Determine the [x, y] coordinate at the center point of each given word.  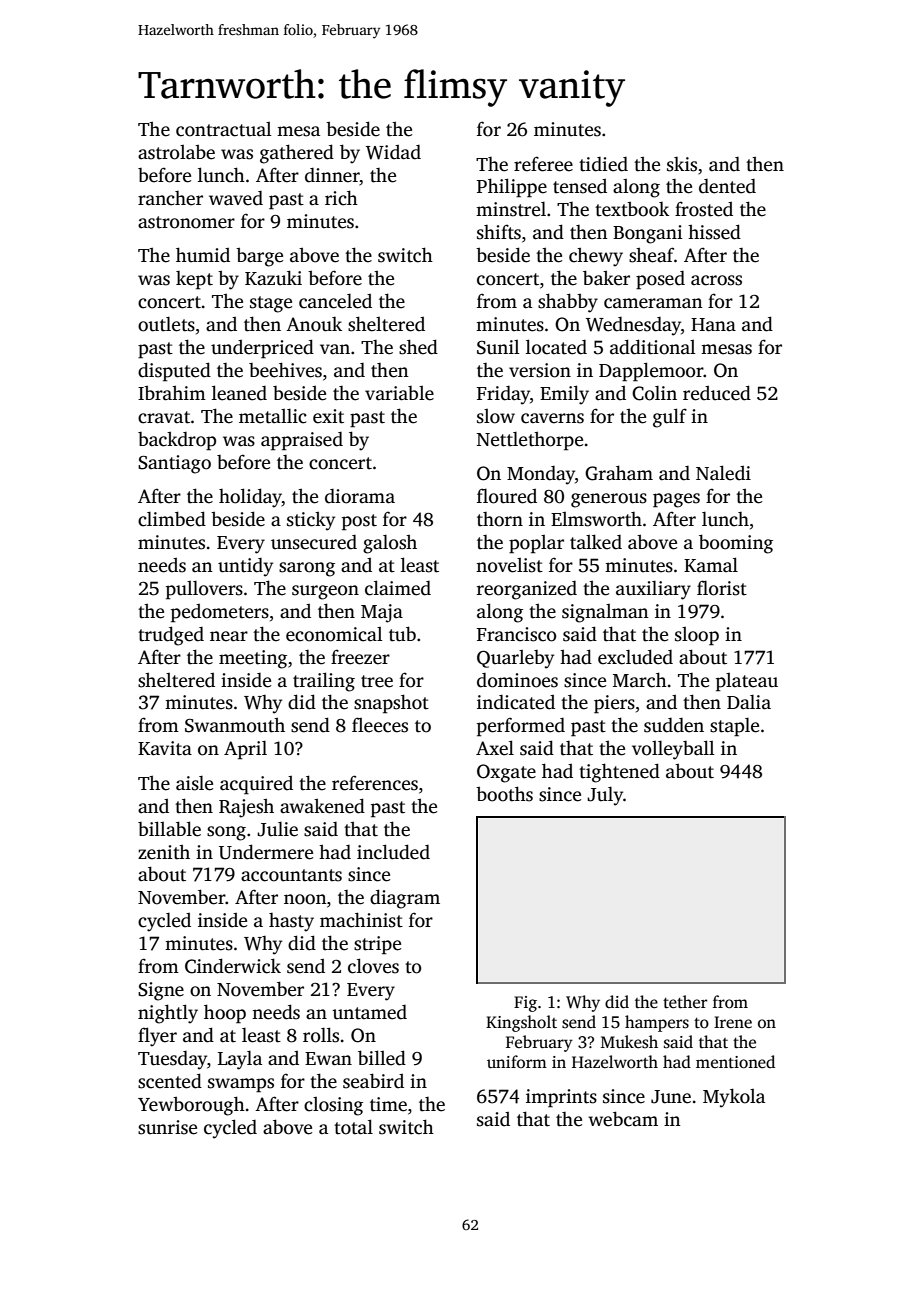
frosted [704, 209]
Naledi [723, 473]
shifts [499, 232]
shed [418, 347]
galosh [390, 544]
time [388, 1104]
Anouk [314, 324]
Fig [525, 1004]
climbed [172, 519]
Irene [733, 1022]
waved [236, 198]
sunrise [167, 1127]
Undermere [266, 852]
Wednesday [633, 326]
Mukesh [629, 1042]
